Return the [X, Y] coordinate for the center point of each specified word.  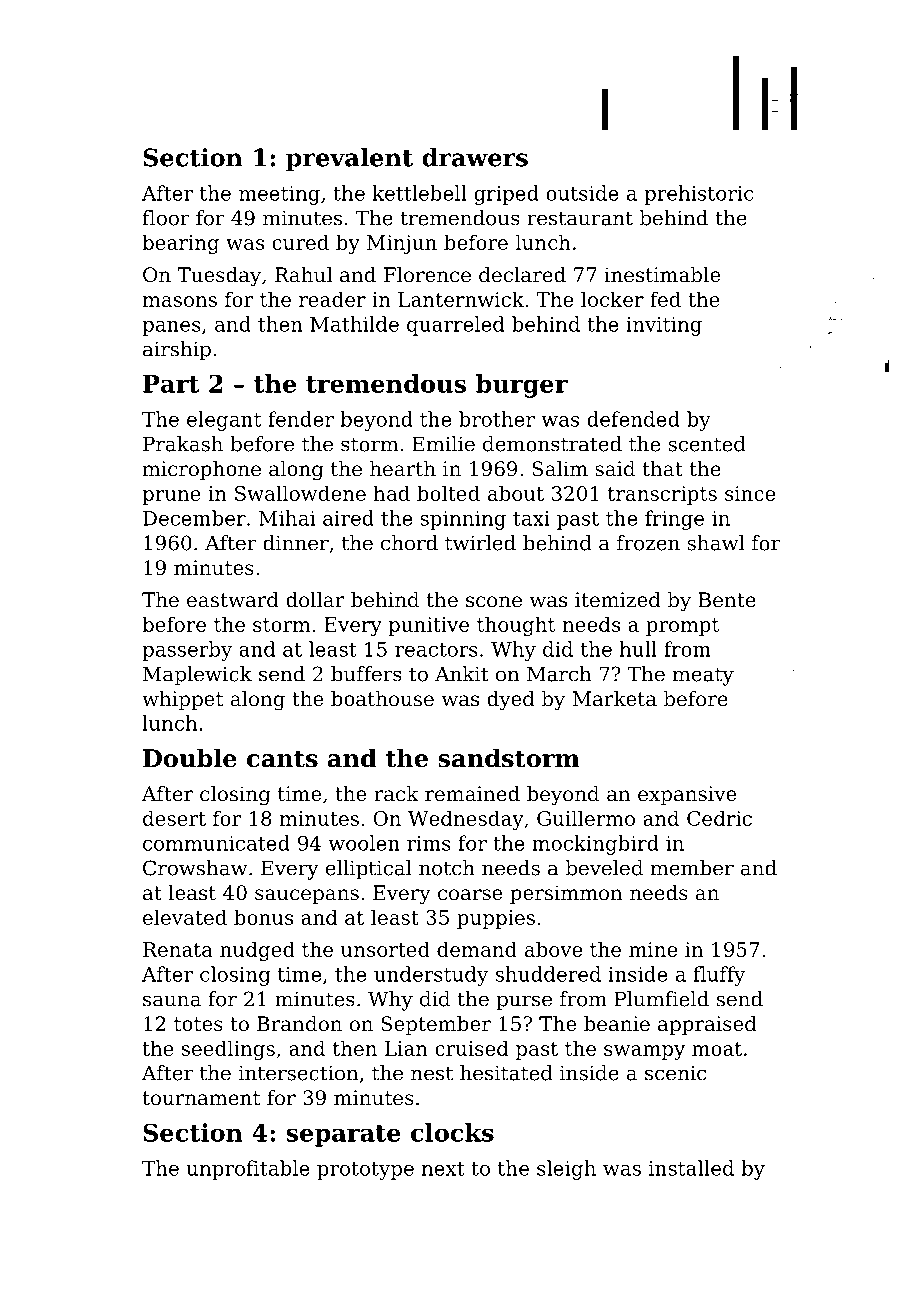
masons [180, 301]
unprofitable [248, 1170]
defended [633, 419]
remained [472, 794]
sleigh [566, 1170]
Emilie [443, 444]
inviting [664, 326]
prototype [365, 1171]
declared [522, 275]
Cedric [719, 818]
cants [282, 759]
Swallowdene [300, 493]
